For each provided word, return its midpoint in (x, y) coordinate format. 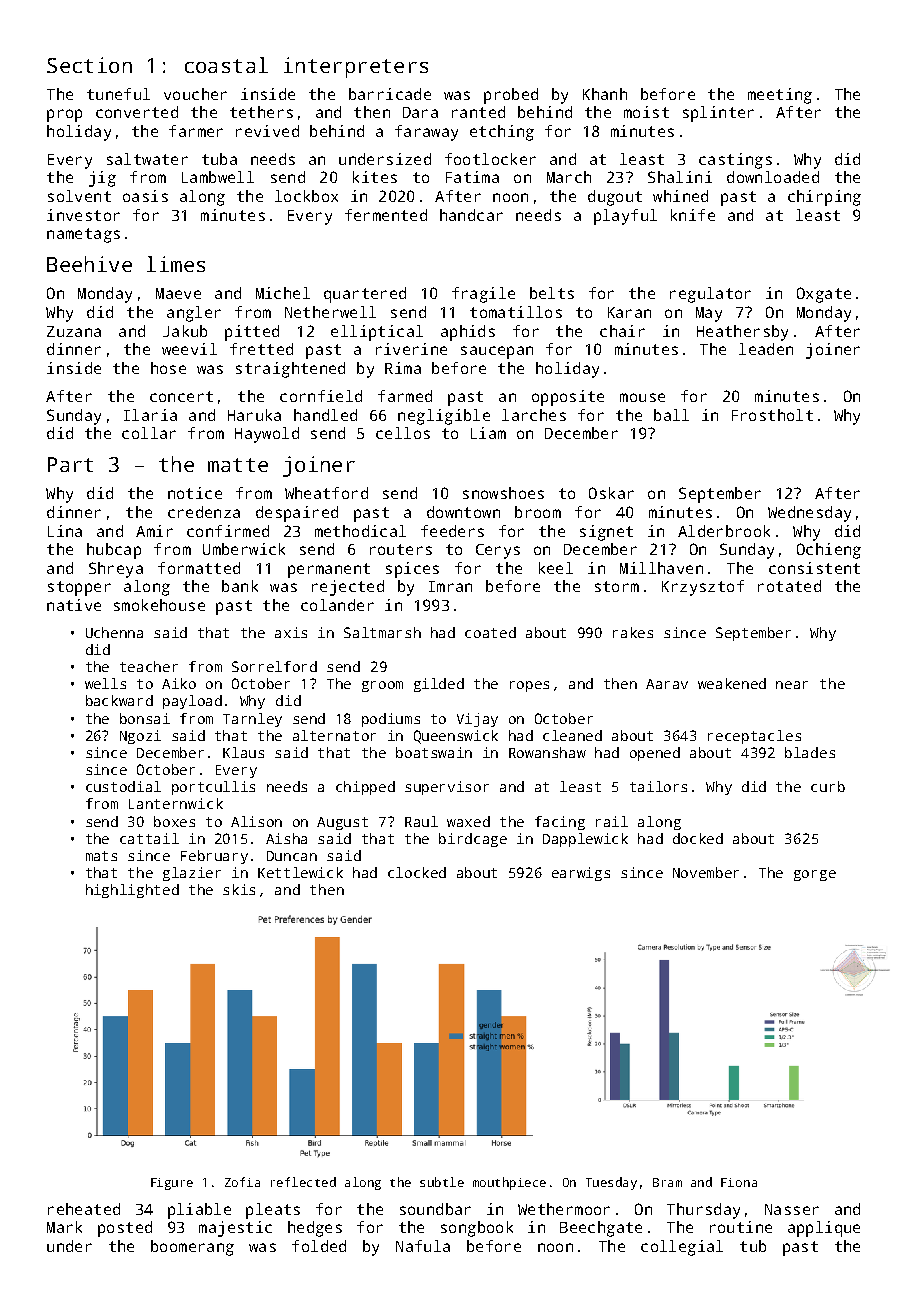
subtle (442, 1182)
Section (89, 65)
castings (735, 161)
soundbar (435, 1209)
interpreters (356, 67)
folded (319, 1246)
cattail (149, 838)
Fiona (739, 1182)
